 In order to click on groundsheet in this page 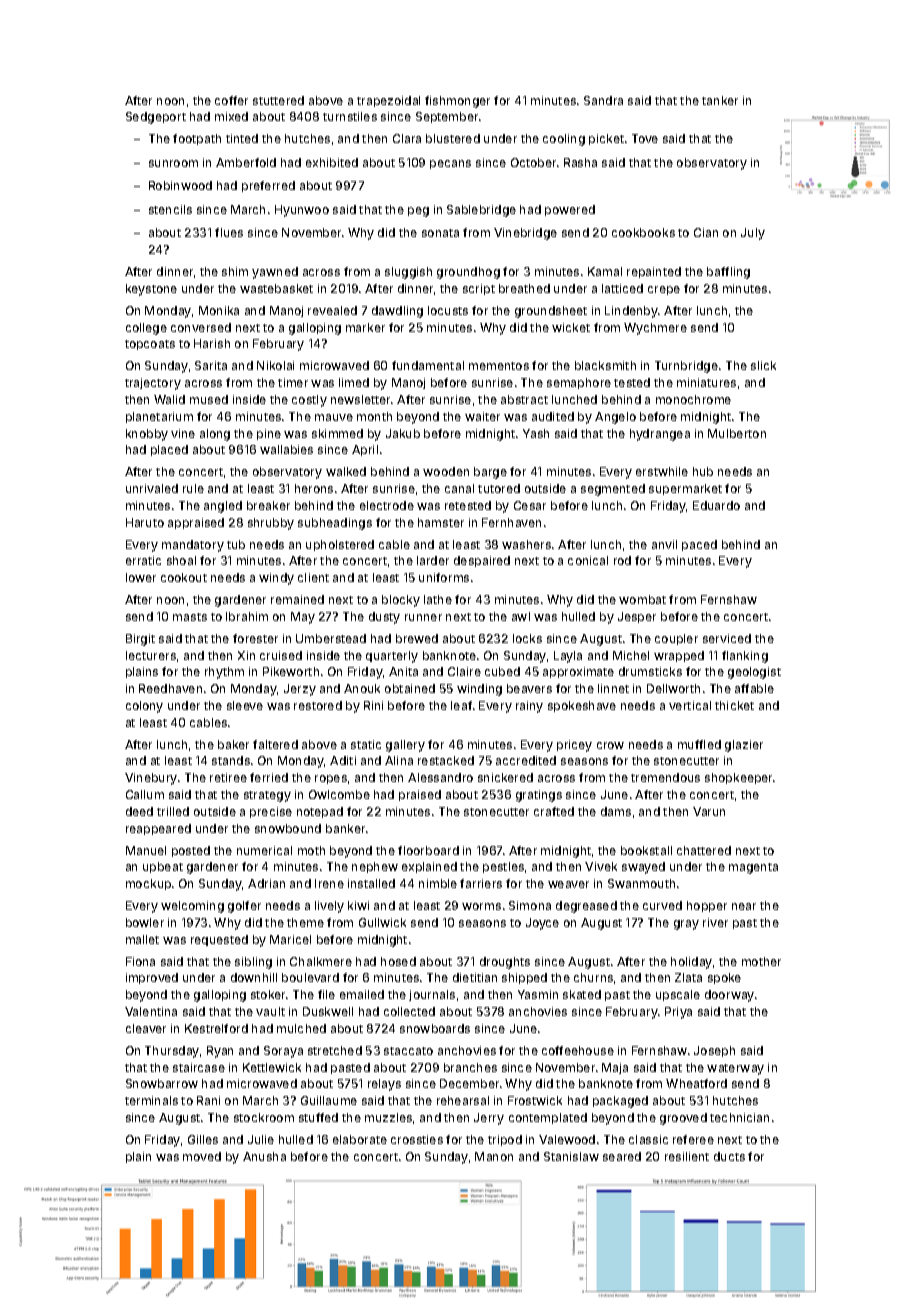, I will do `click(551, 312)`.
